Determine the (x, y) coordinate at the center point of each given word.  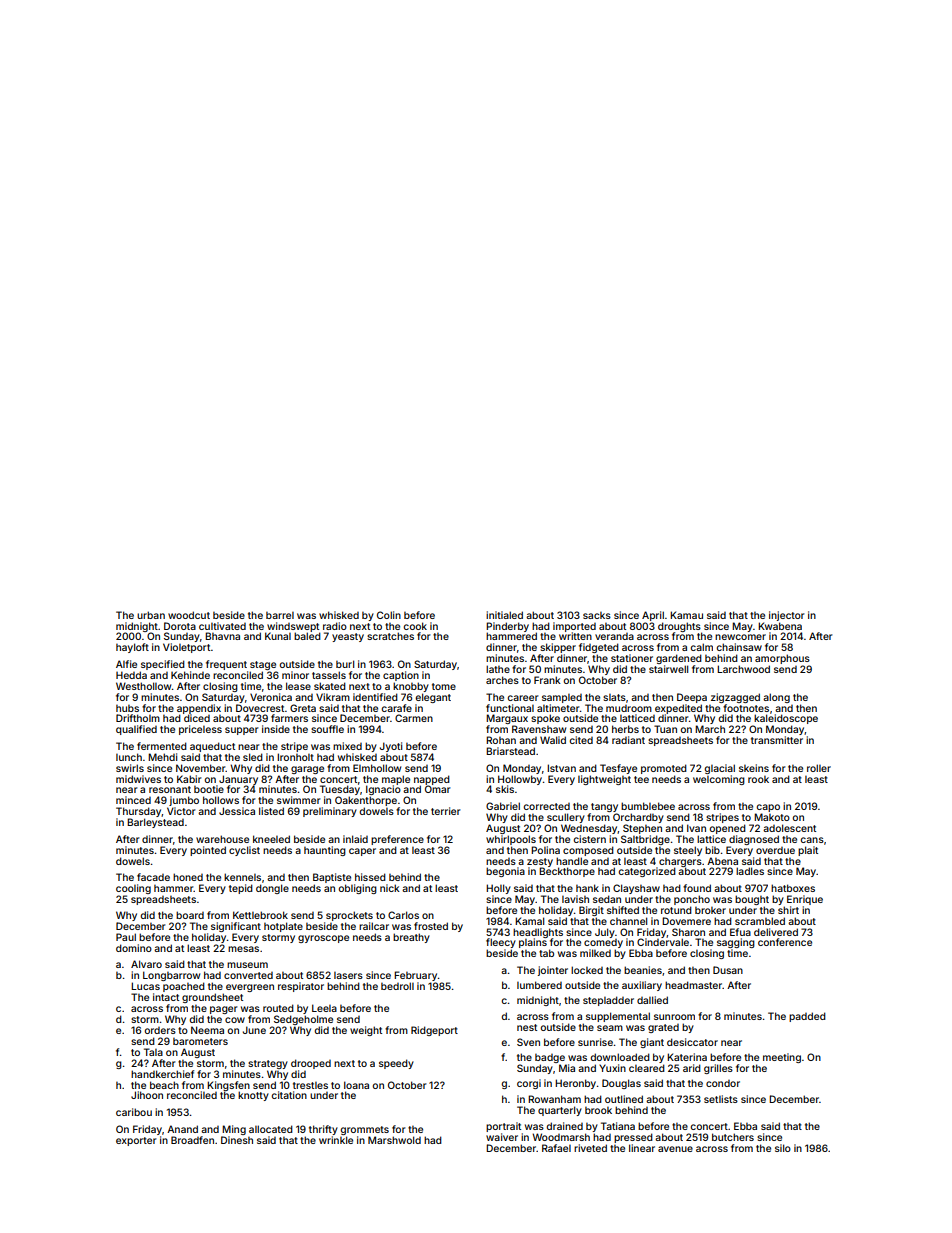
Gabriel (503, 806)
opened (727, 829)
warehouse (222, 839)
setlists (721, 1099)
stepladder (608, 1001)
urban (151, 615)
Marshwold (394, 1140)
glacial (719, 769)
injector (786, 616)
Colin (389, 615)
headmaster (693, 985)
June (254, 1030)
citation (289, 1095)
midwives (138, 779)
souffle (327, 729)
